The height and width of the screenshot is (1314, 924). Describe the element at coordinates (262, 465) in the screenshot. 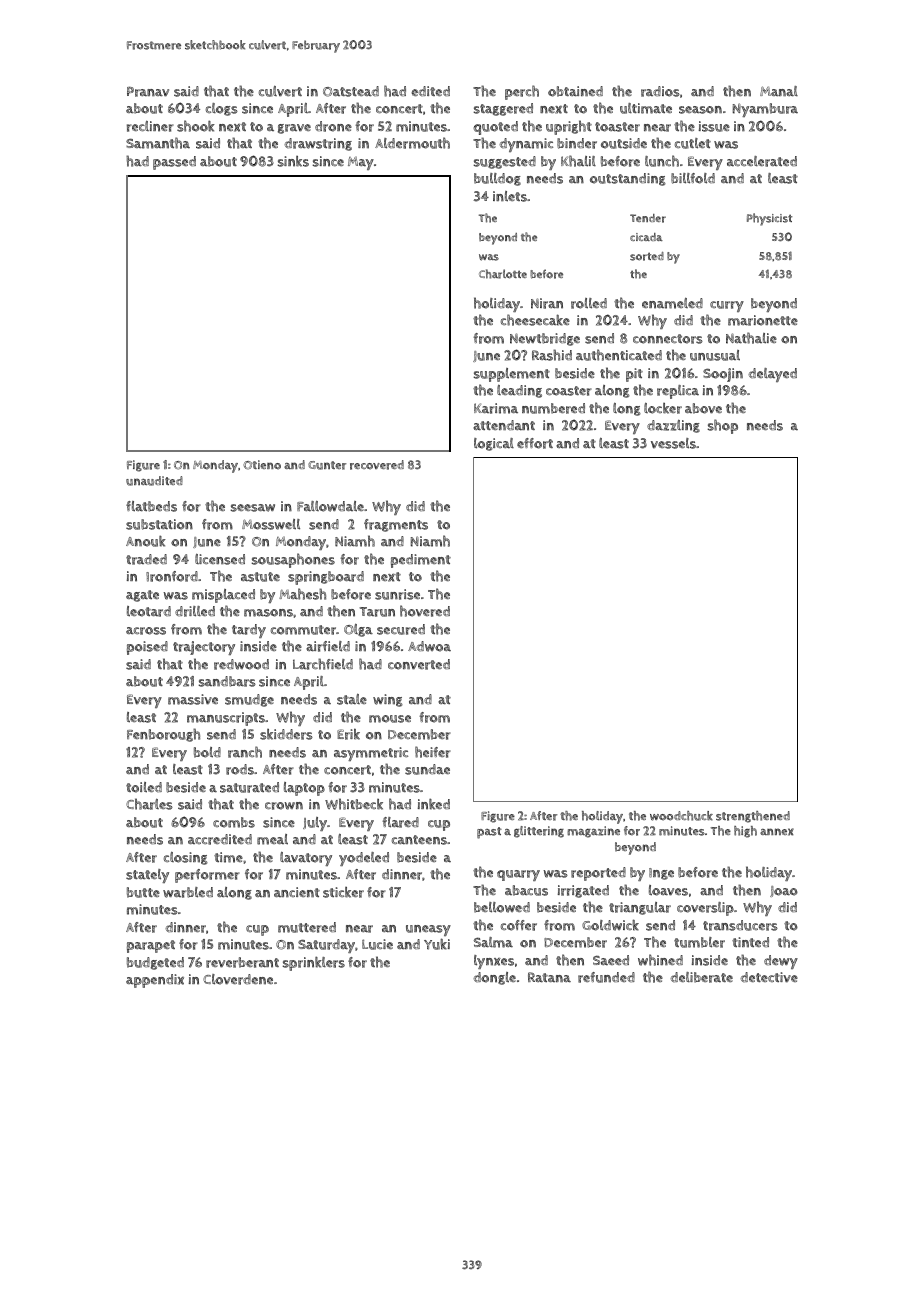

I see `Otieno` at that location.
